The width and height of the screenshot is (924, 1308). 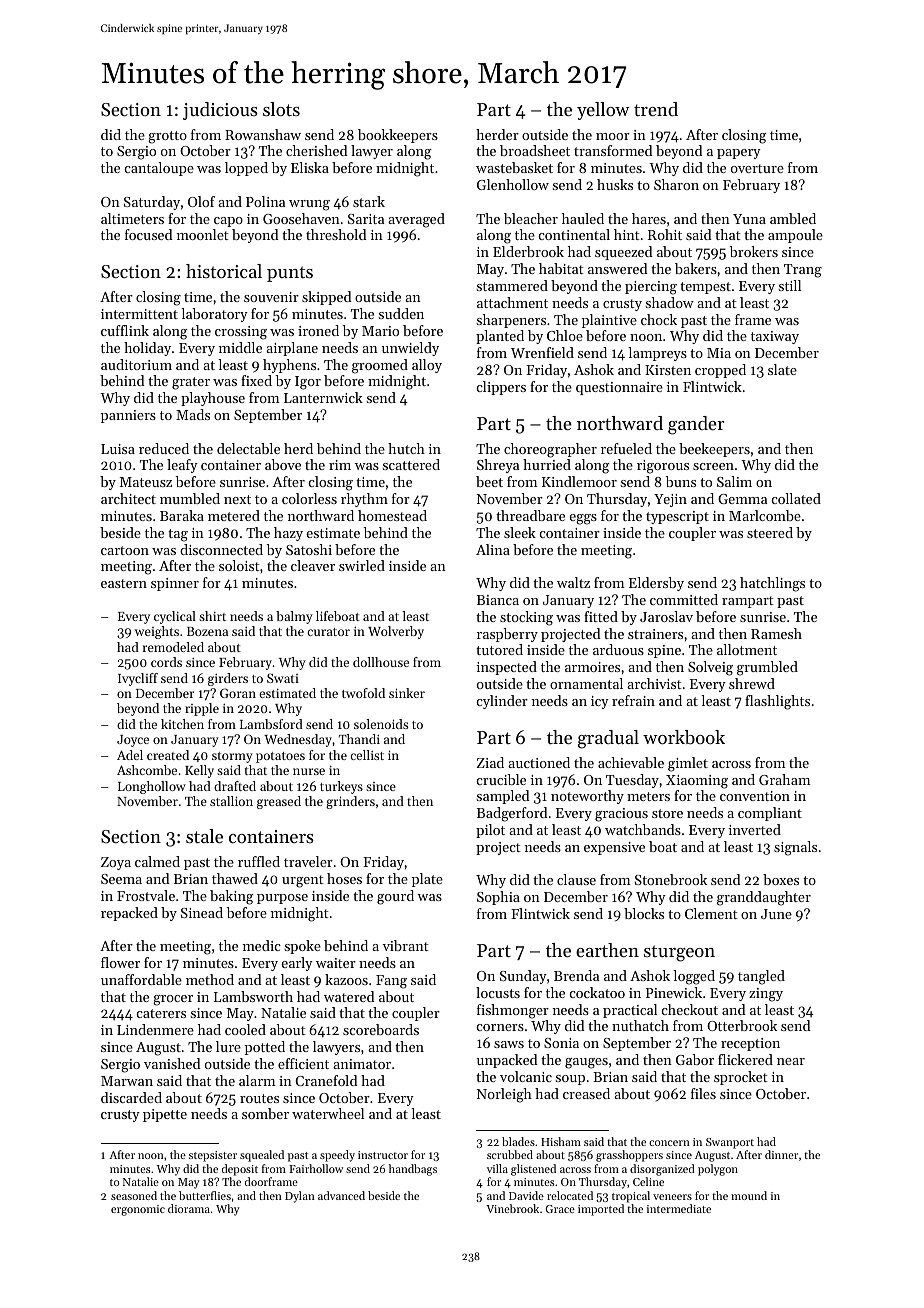 What do you see at coordinates (256, 380) in the screenshot?
I see `fixed` at bounding box center [256, 380].
